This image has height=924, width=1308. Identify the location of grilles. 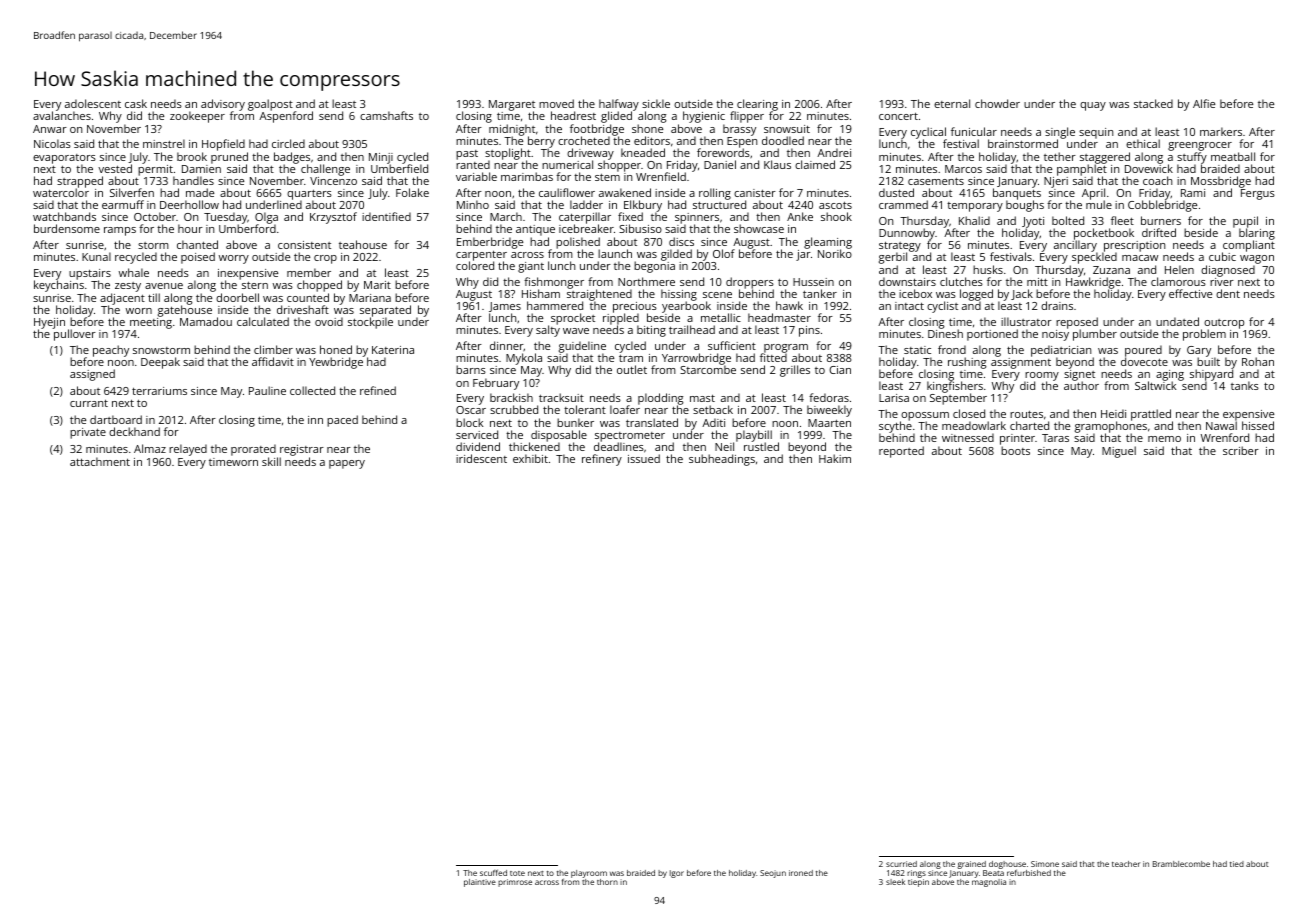
(795, 371).
